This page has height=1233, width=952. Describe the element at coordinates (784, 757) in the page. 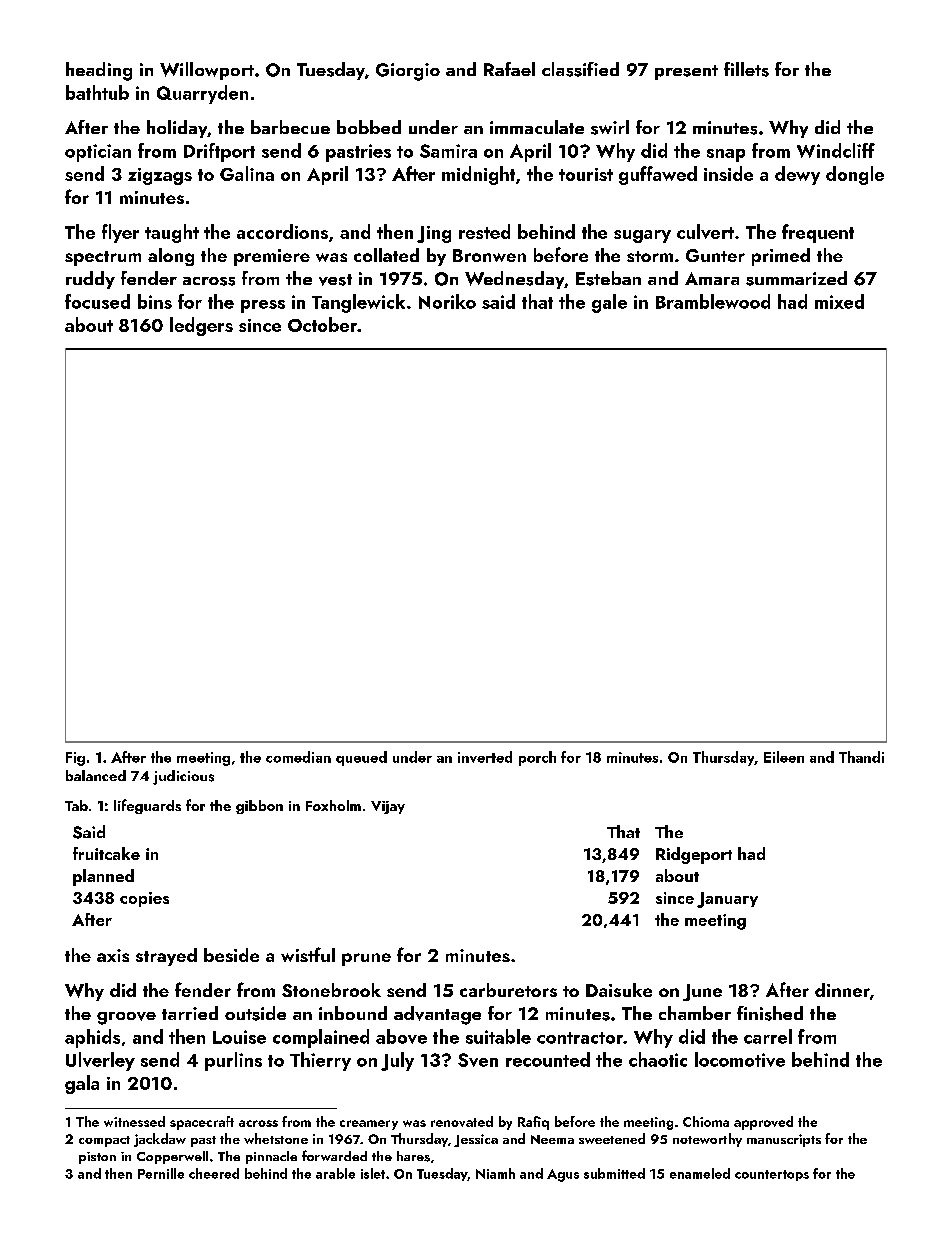

I see `Eileen` at that location.
